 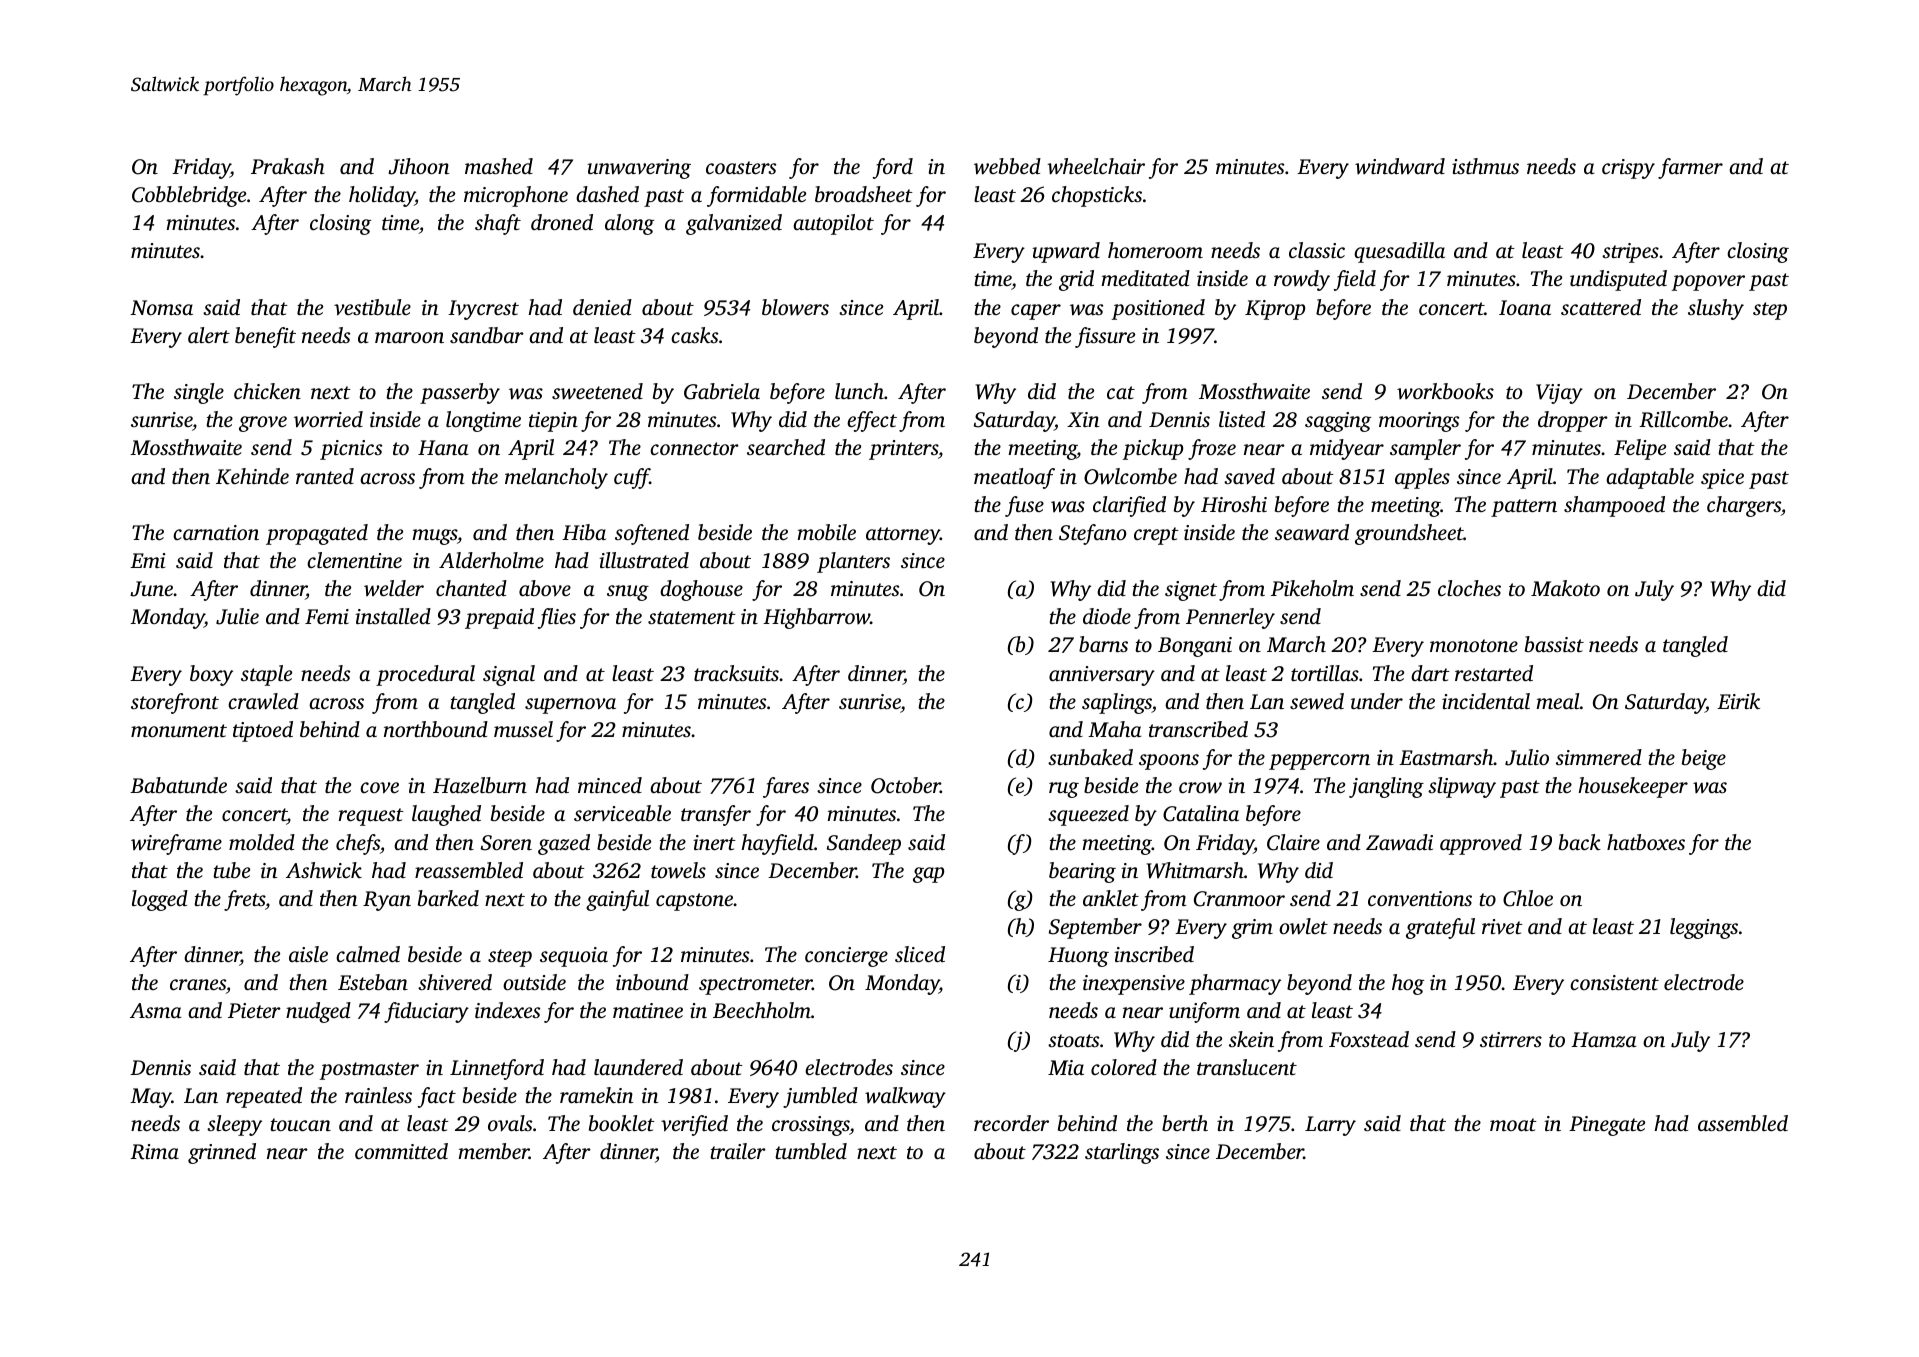 I want to click on farmer, so click(x=1690, y=168).
